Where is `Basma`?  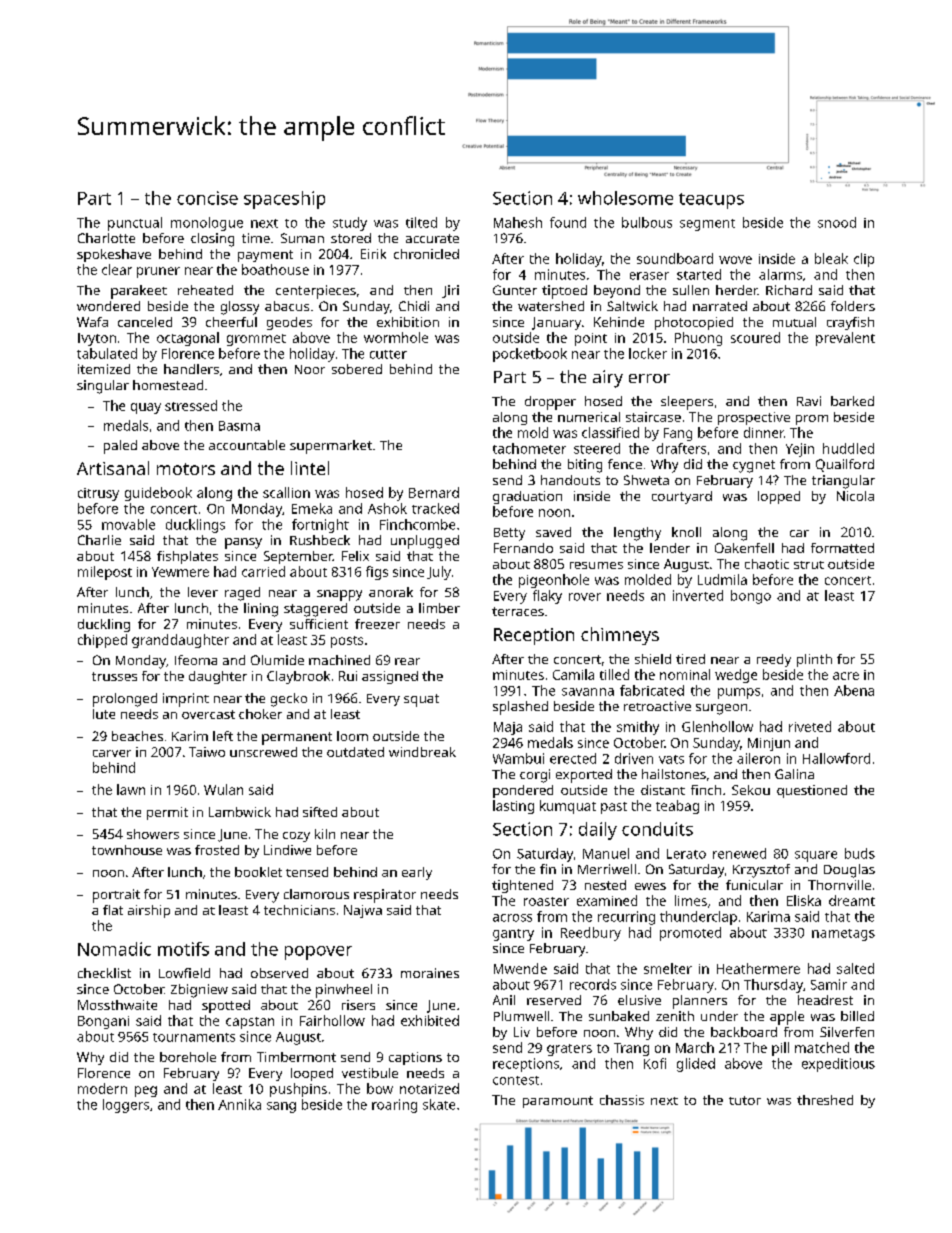 Basma is located at coordinates (239, 426).
